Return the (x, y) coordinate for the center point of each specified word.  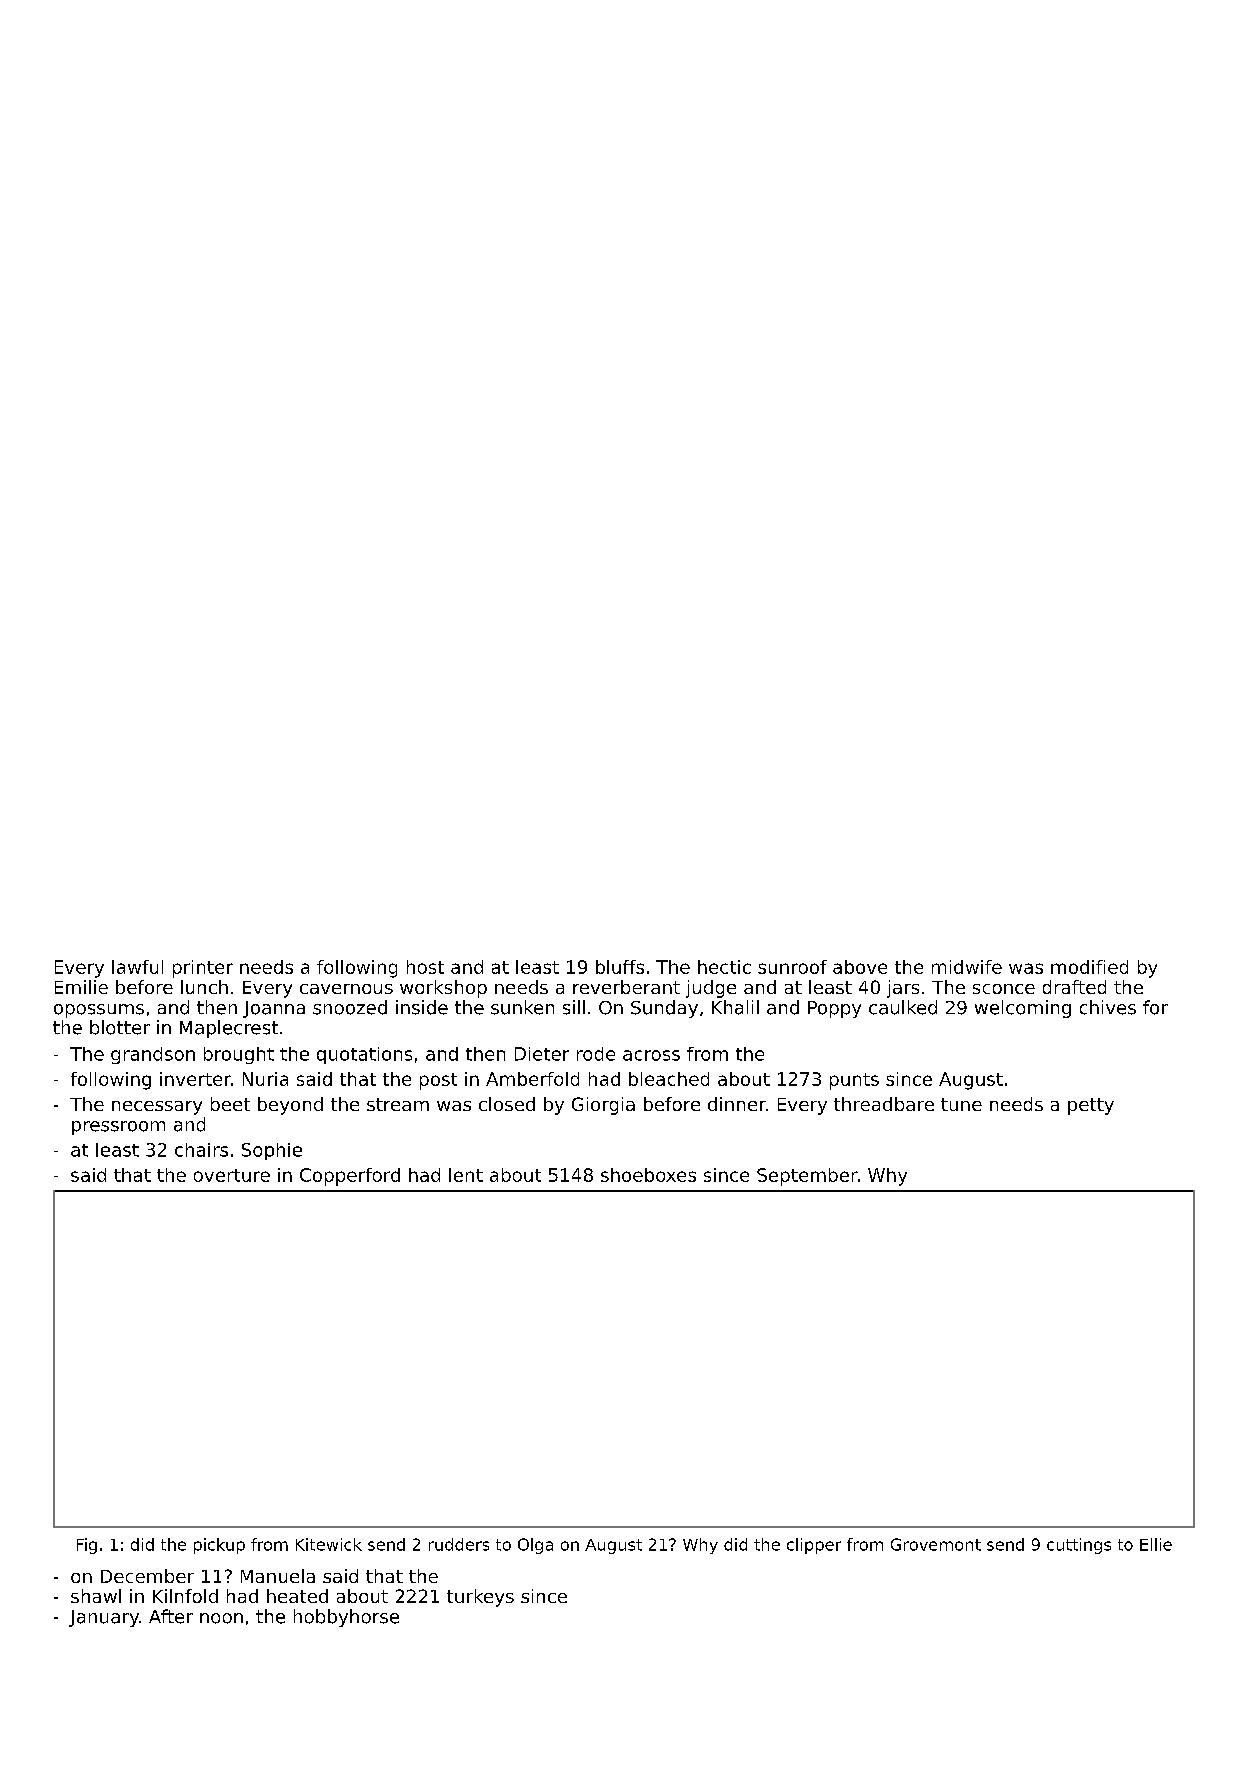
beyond (290, 1106)
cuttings (1079, 1546)
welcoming (1023, 1009)
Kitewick (329, 1544)
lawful (137, 967)
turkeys (480, 1598)
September (807, 1177)
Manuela (278, 1576)
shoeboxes (648, 1175)
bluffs (620, 967)
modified (1089, 967)
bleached (669, 1079)
